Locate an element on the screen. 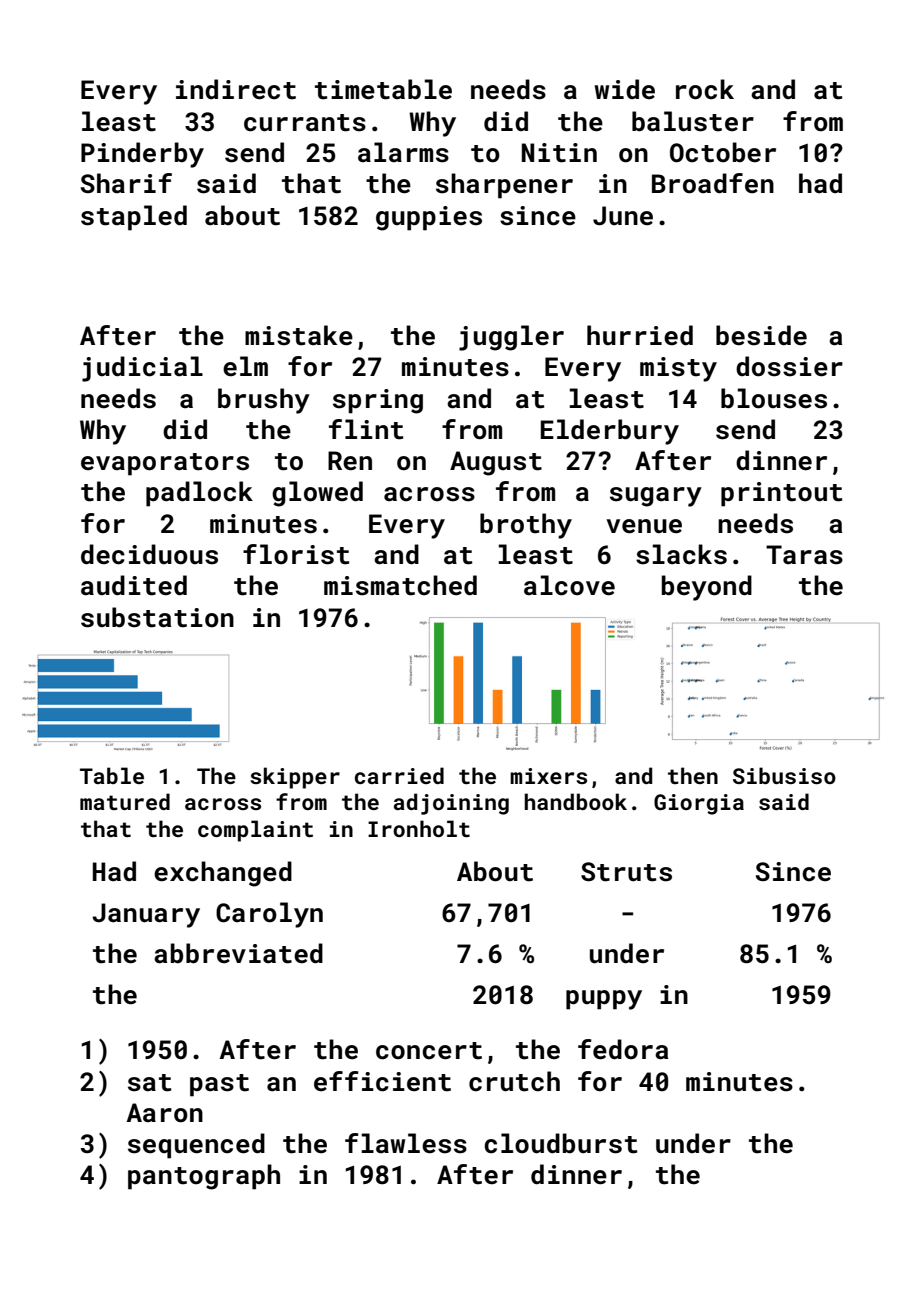 This screenshot has width=924, height=1311. deciduous is located at coordinates (149, 554).
